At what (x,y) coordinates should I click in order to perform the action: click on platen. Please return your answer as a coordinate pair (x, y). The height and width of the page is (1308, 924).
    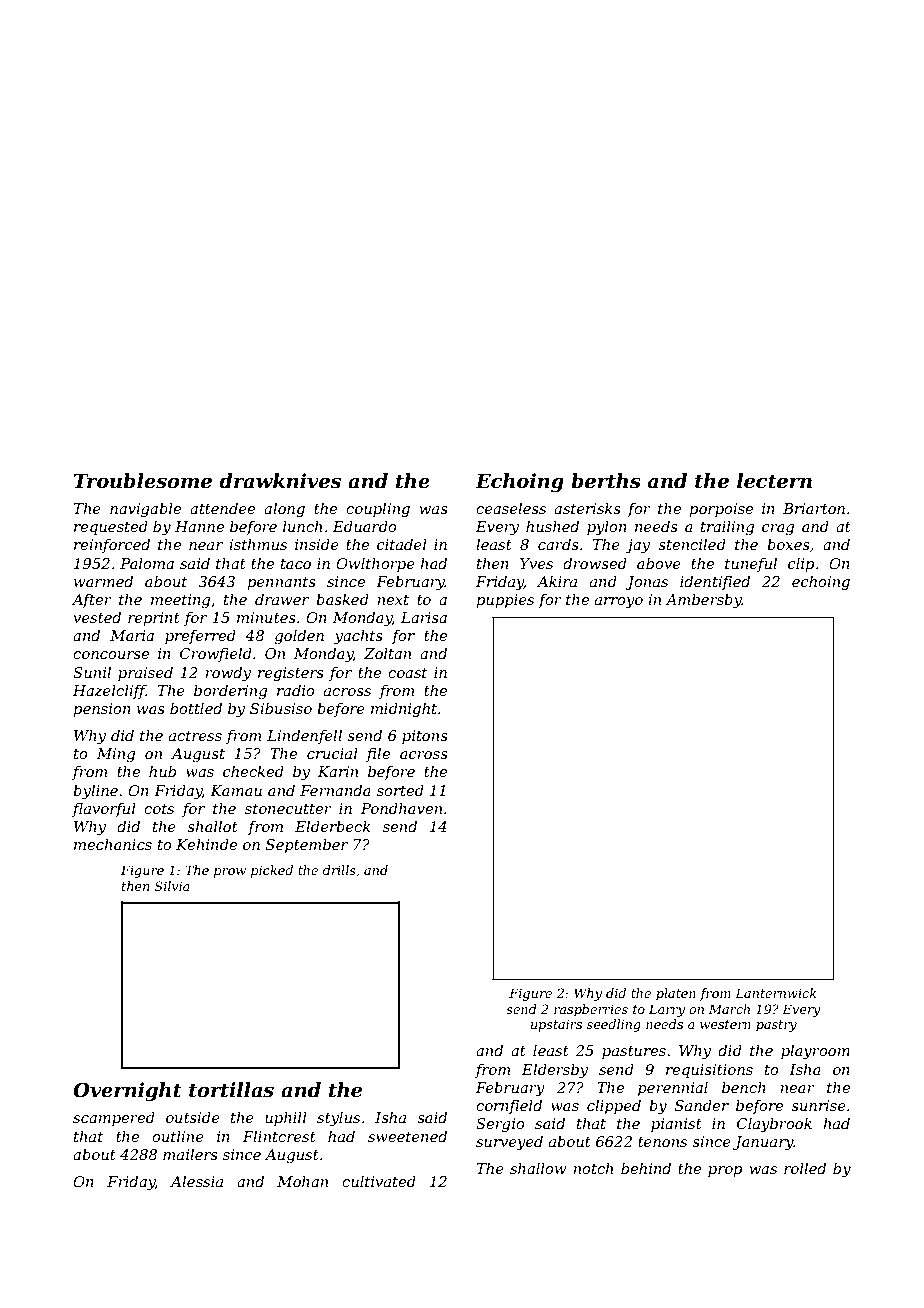
    Looking at the image, I should click on (676, 994).
